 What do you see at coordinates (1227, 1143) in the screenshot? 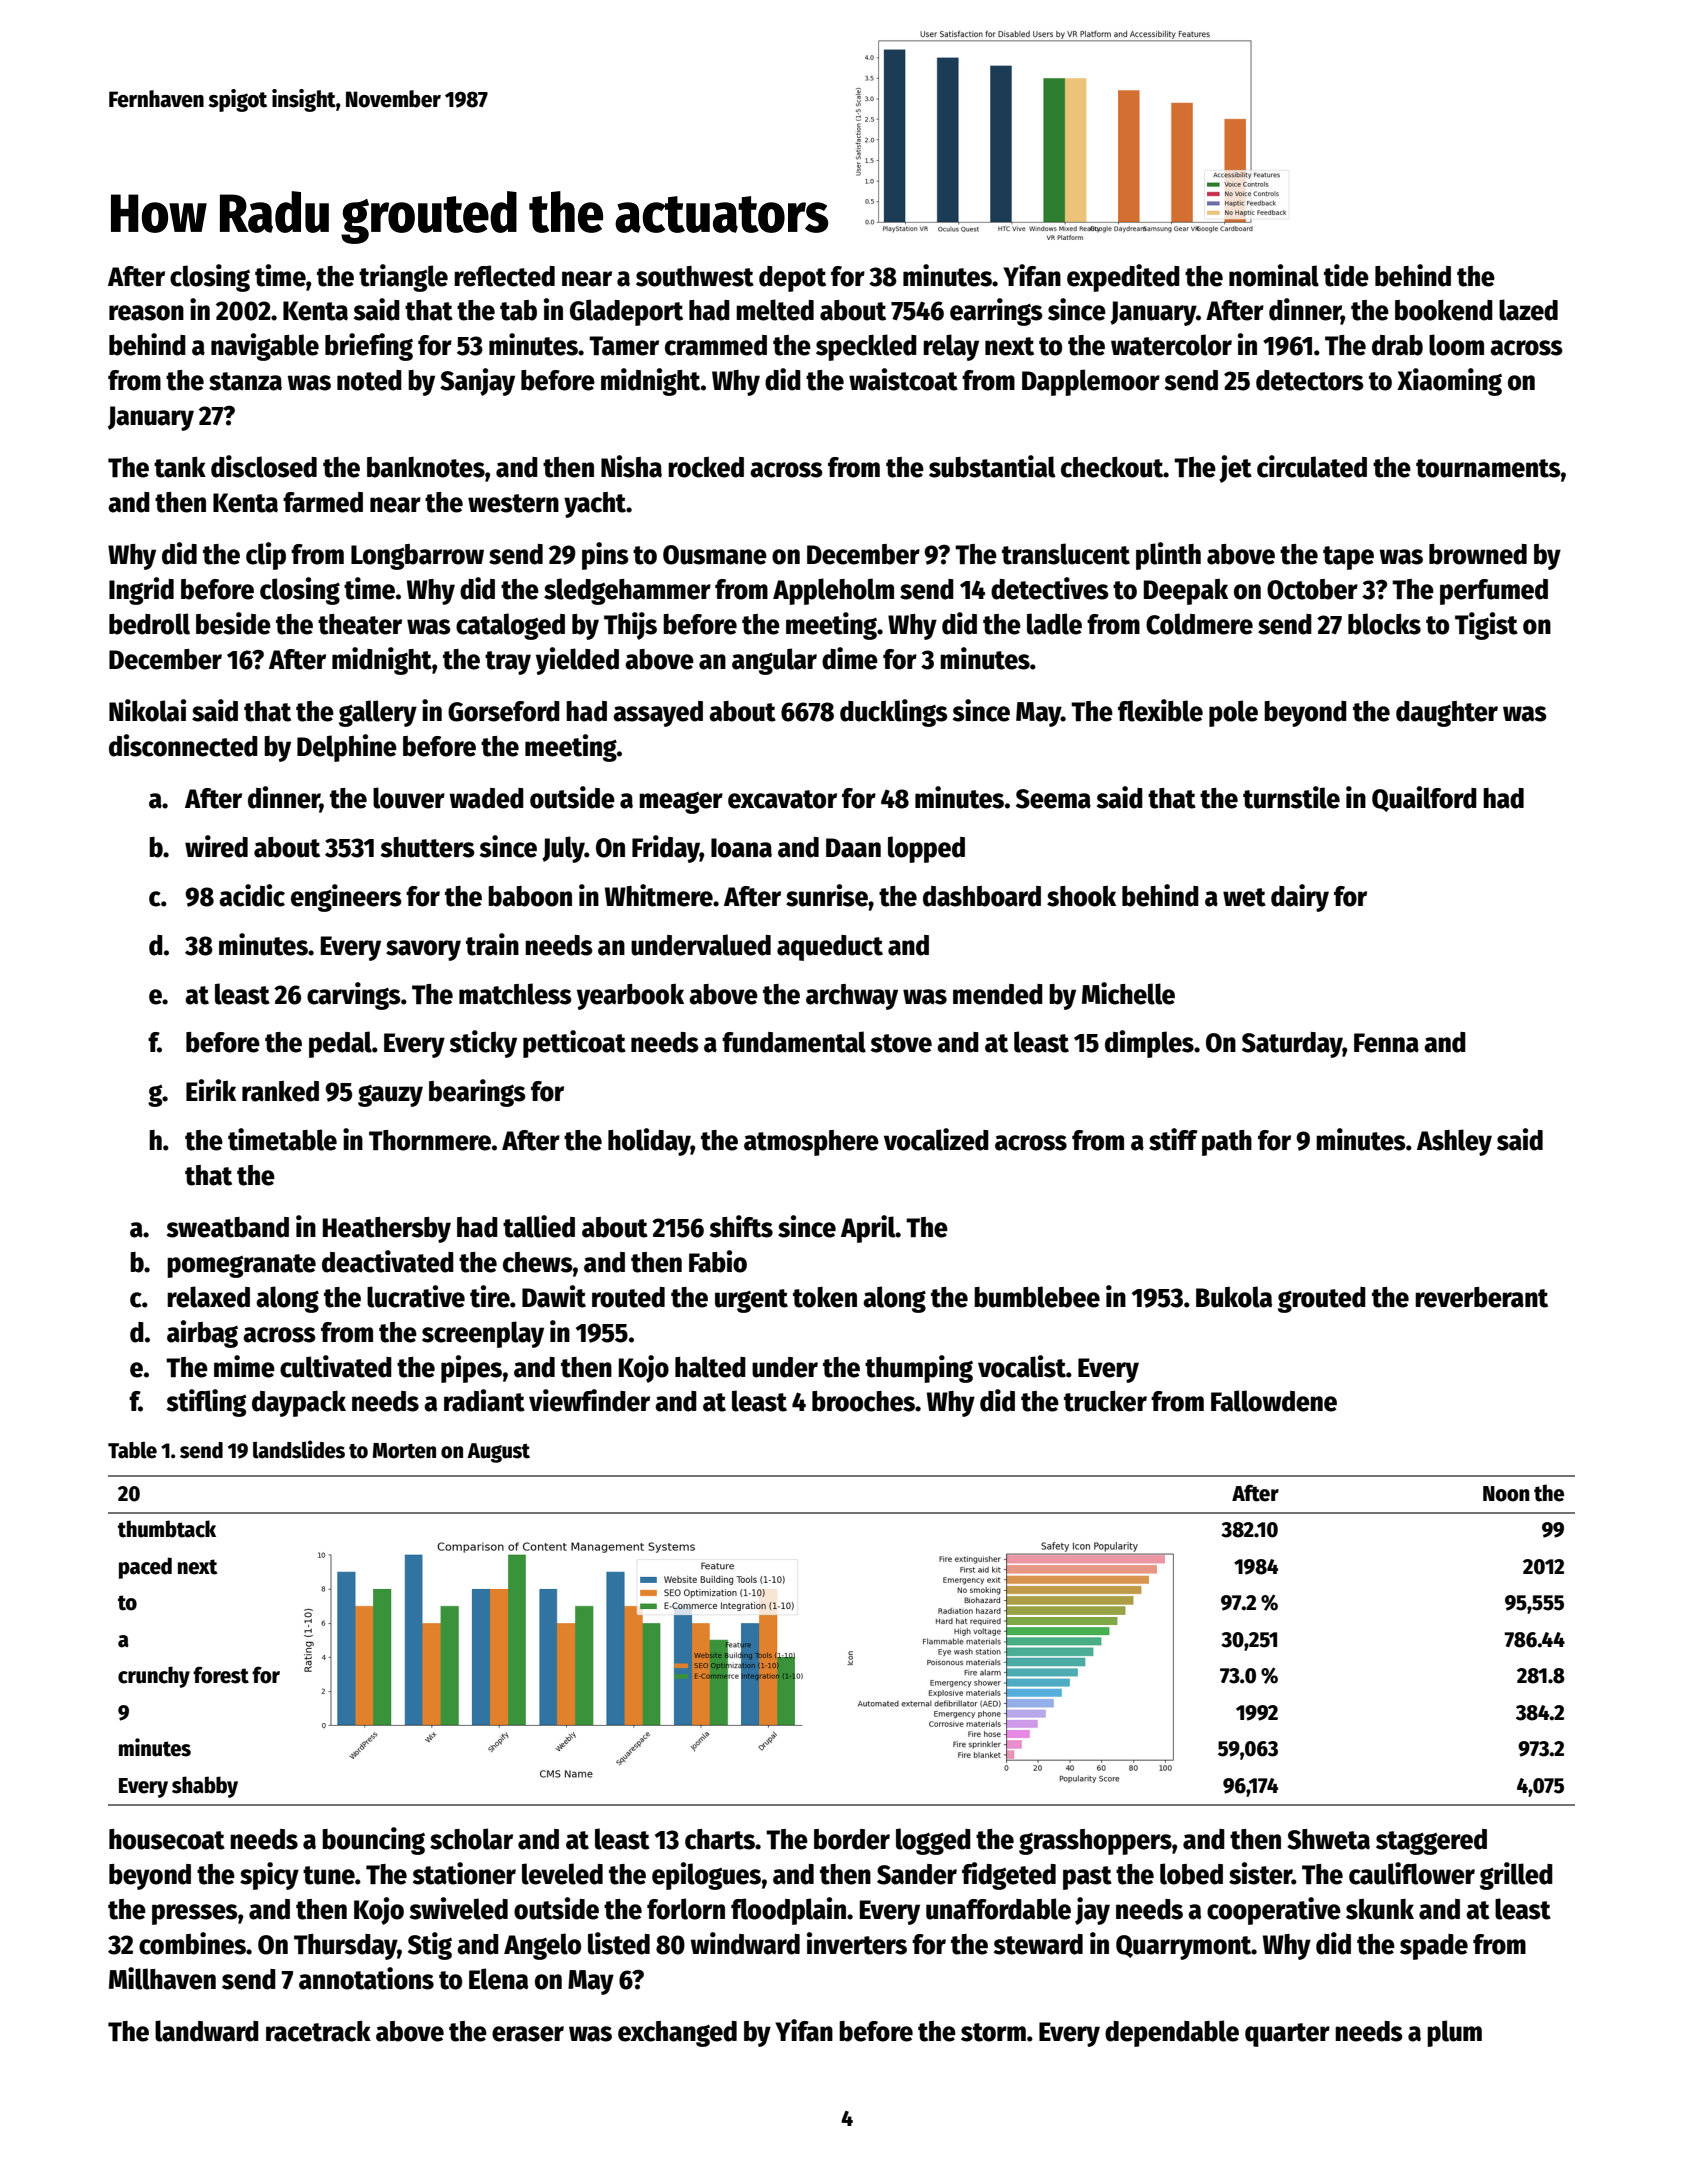
I see `path` at bounding box center [1227, 1143].
